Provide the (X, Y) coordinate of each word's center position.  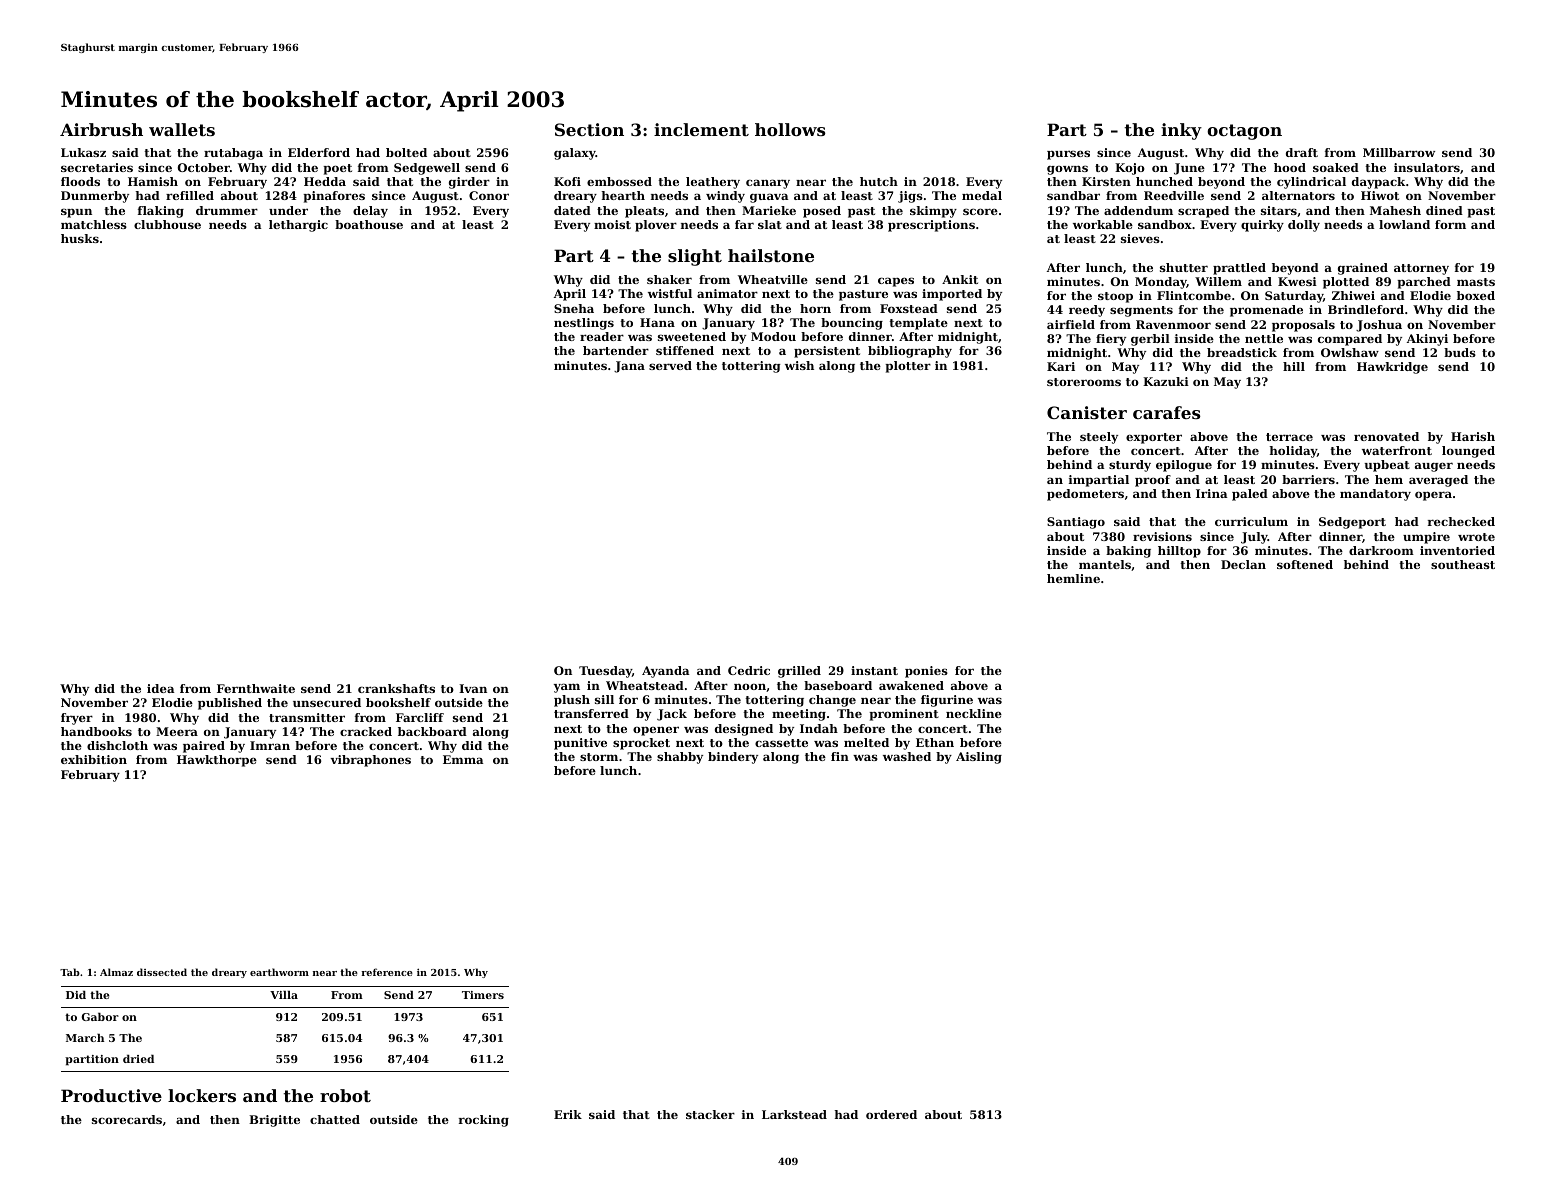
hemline (1073, 578)
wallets (182, 129)
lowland (1404, 224)
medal (982, 195)
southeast (1463, 564)
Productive (111, 1095)
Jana (629, 367)
